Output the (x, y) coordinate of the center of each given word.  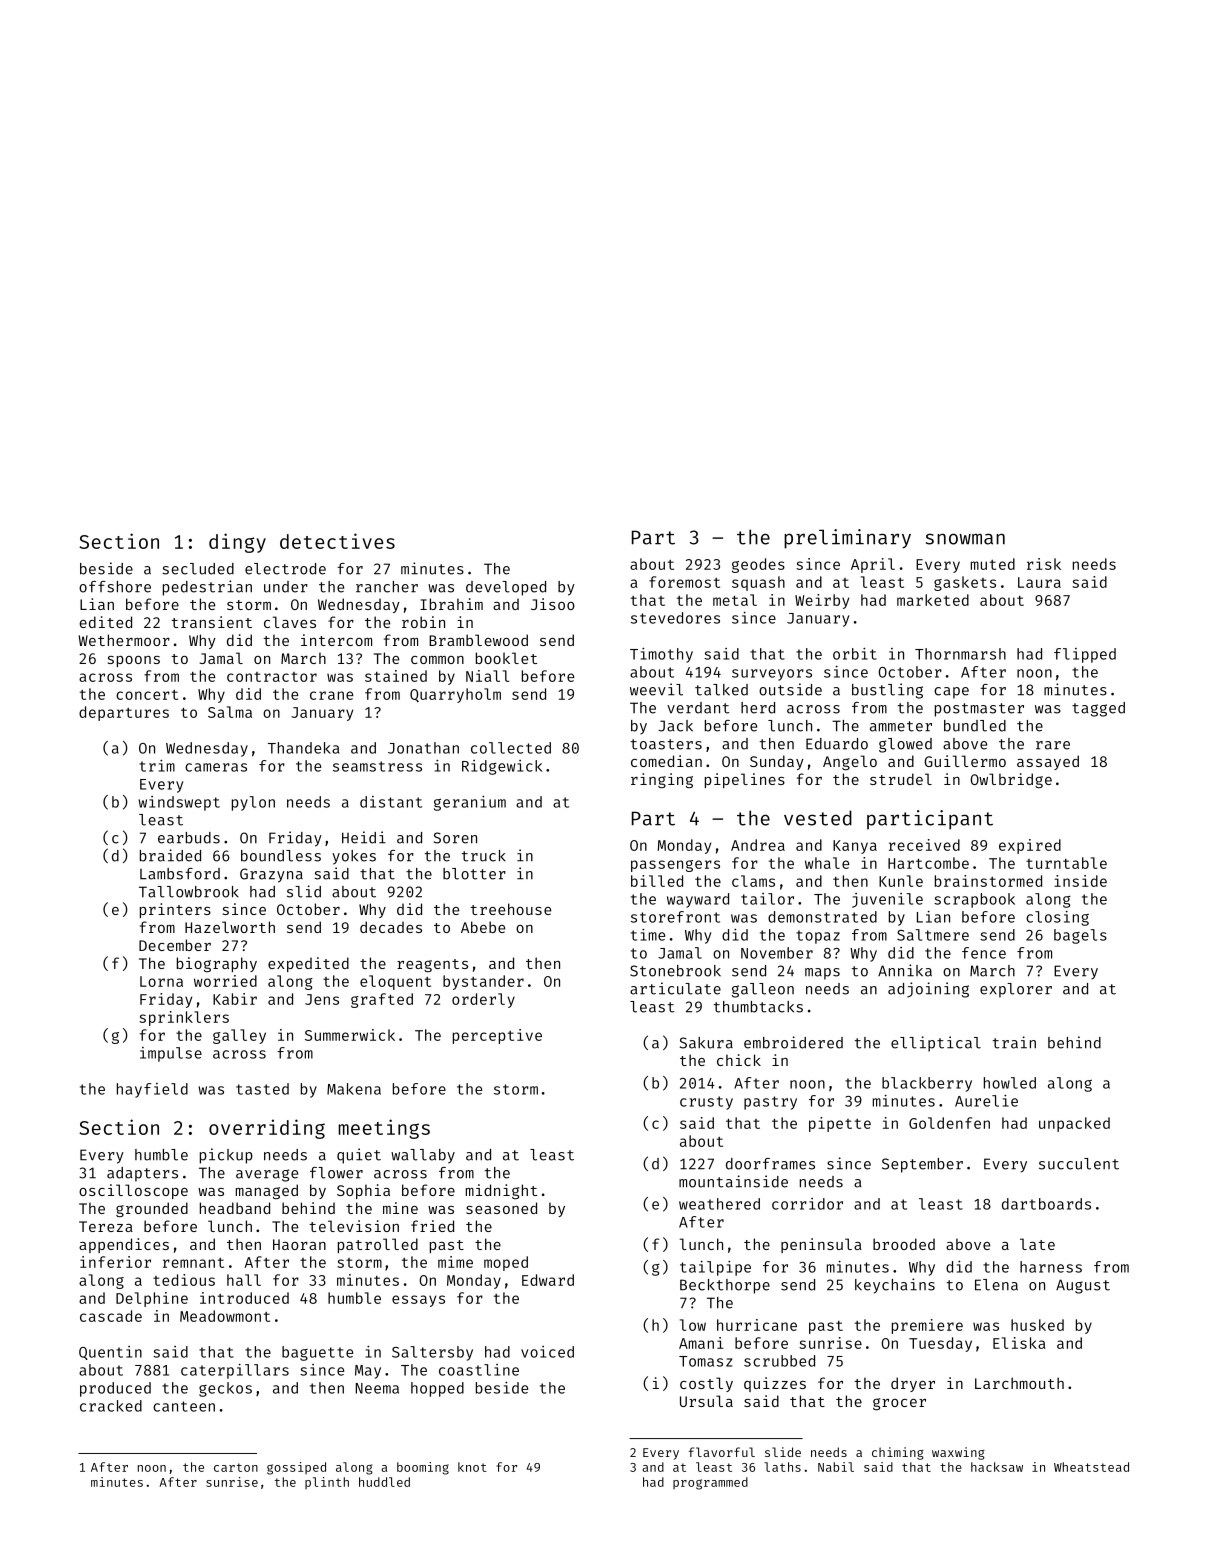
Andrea (758, 845)
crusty (706, 1103)
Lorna (161, 981)
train (1014, 1042)
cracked (111, 1406)
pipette (840, 1124)
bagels (1080, 936)
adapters (142, 1174)
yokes (354, 857)
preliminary (847, 539)
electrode (285, 569)
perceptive (497, 1036)
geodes (758, 565)
